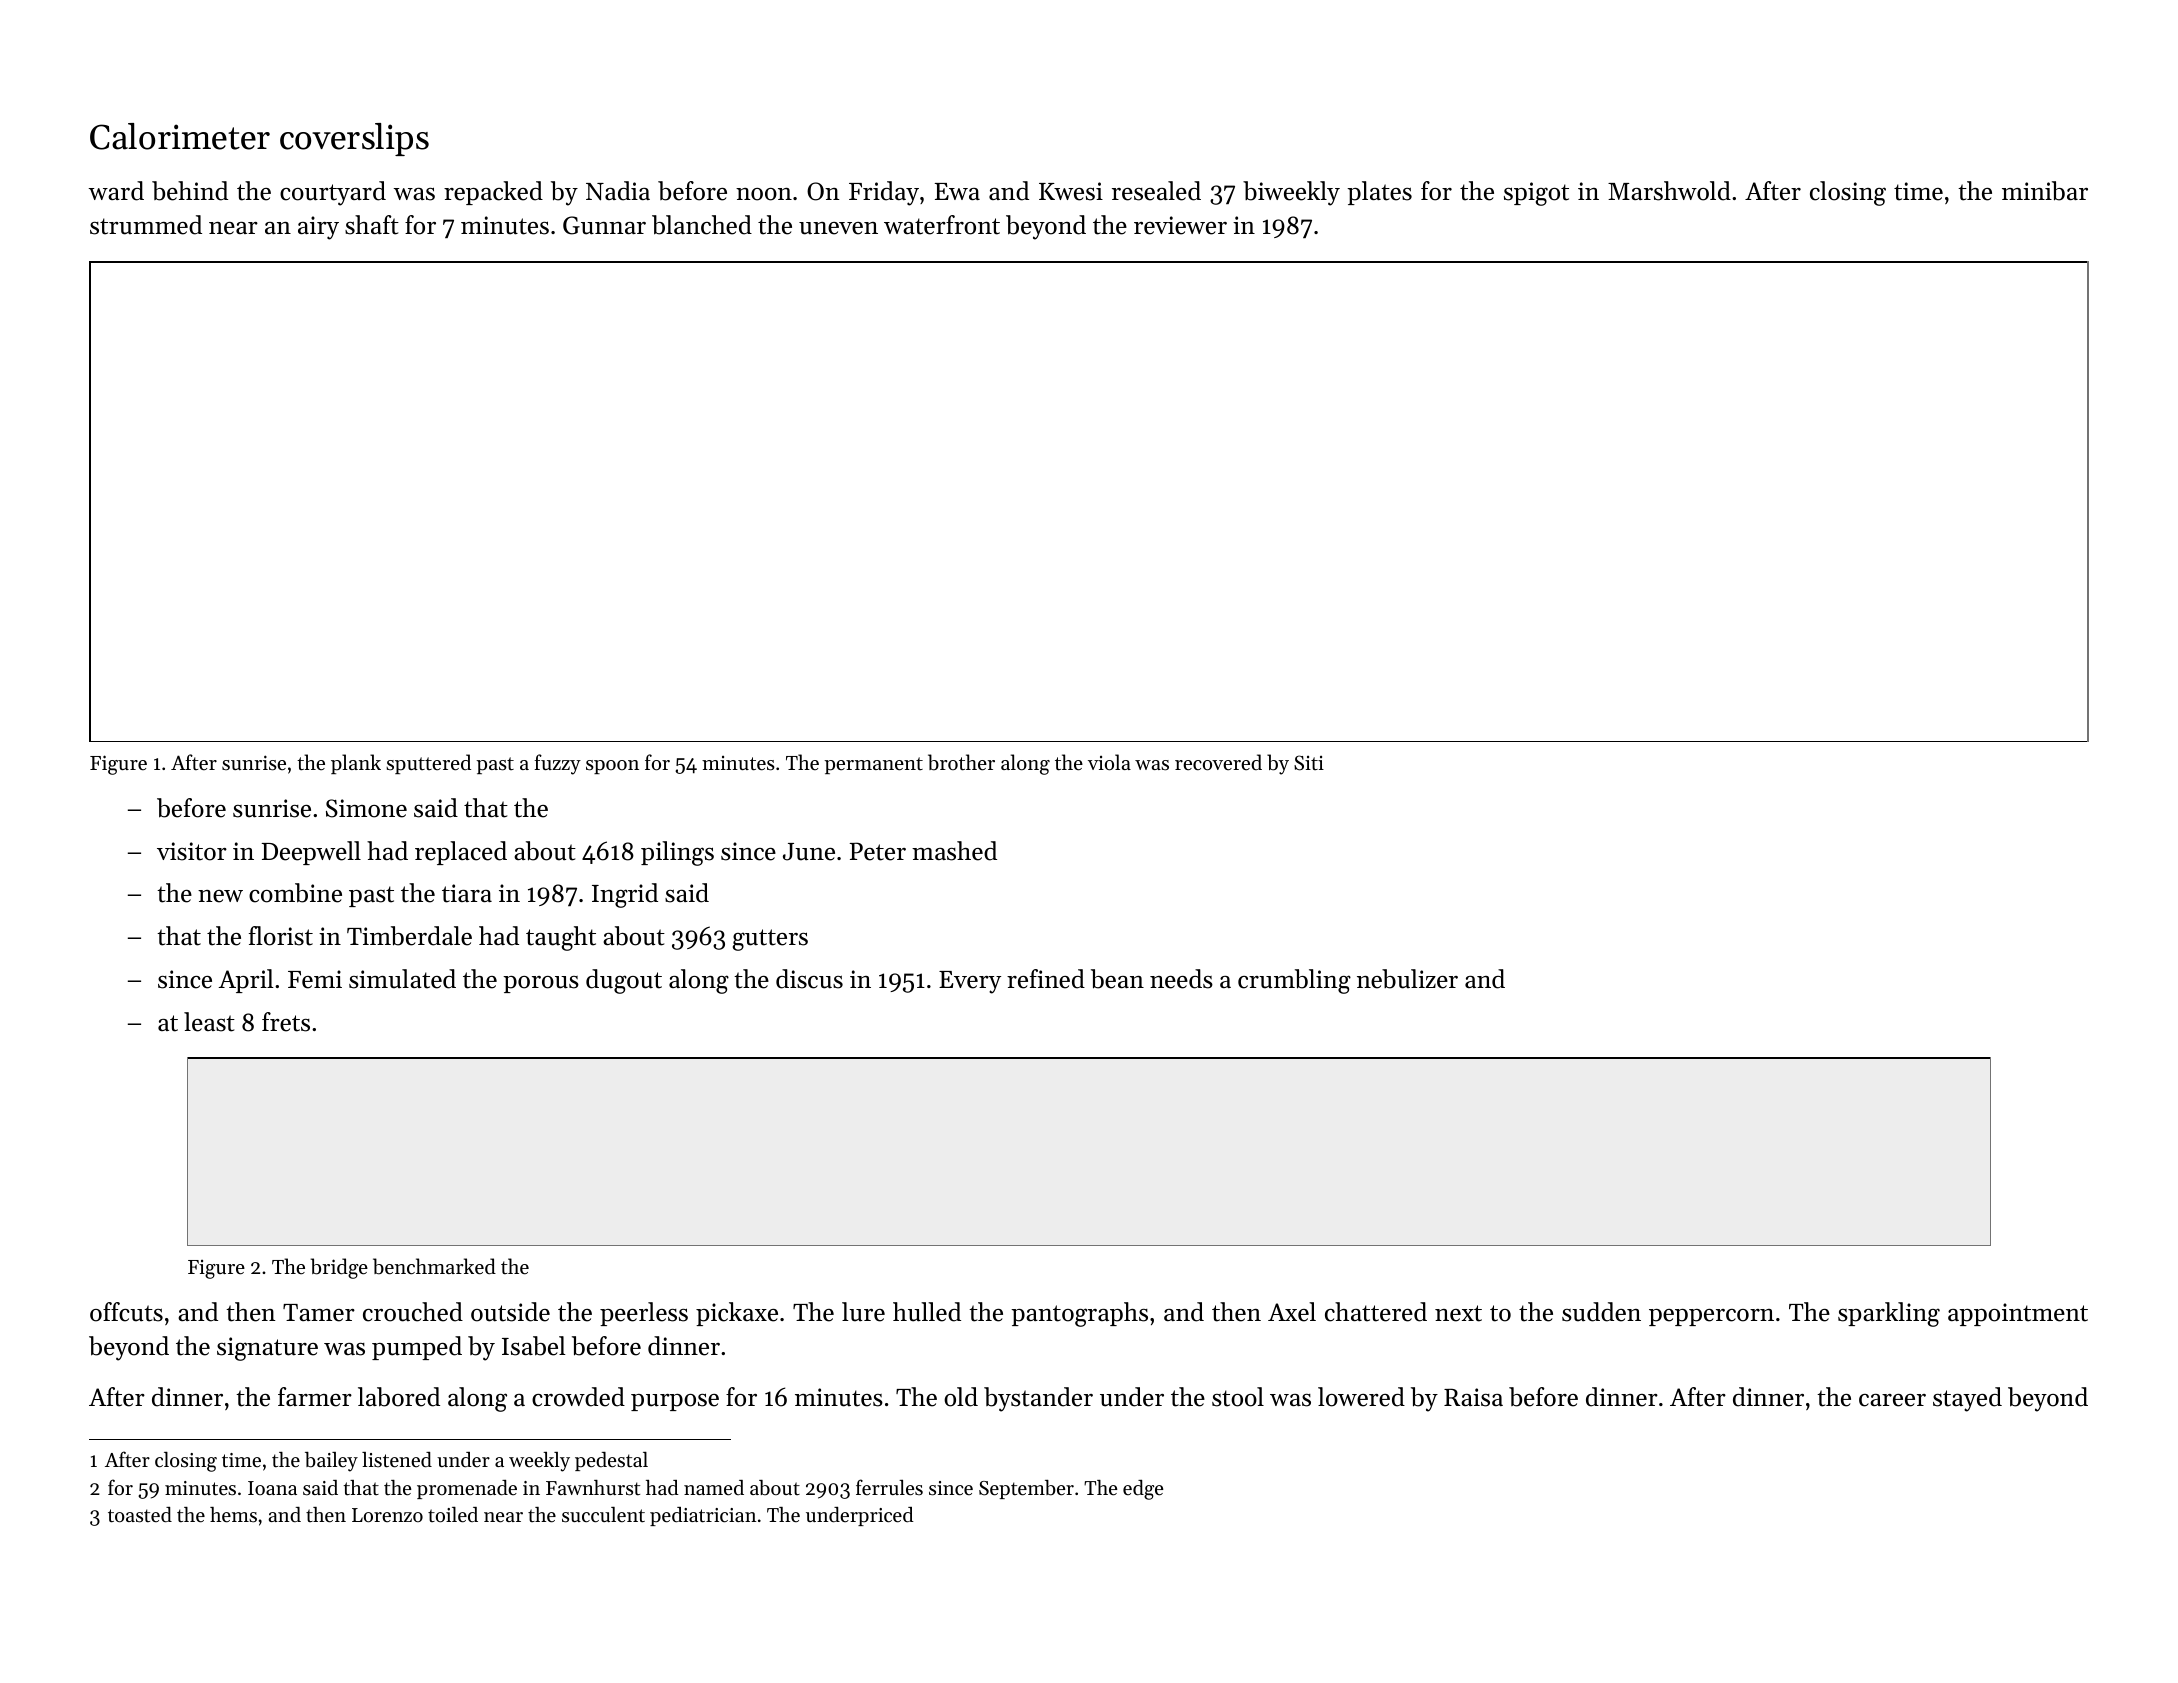  What do you see at coordinates (1536, 194) in the screenshot?
I see `spigot` at bounding box center [1536, 194].
